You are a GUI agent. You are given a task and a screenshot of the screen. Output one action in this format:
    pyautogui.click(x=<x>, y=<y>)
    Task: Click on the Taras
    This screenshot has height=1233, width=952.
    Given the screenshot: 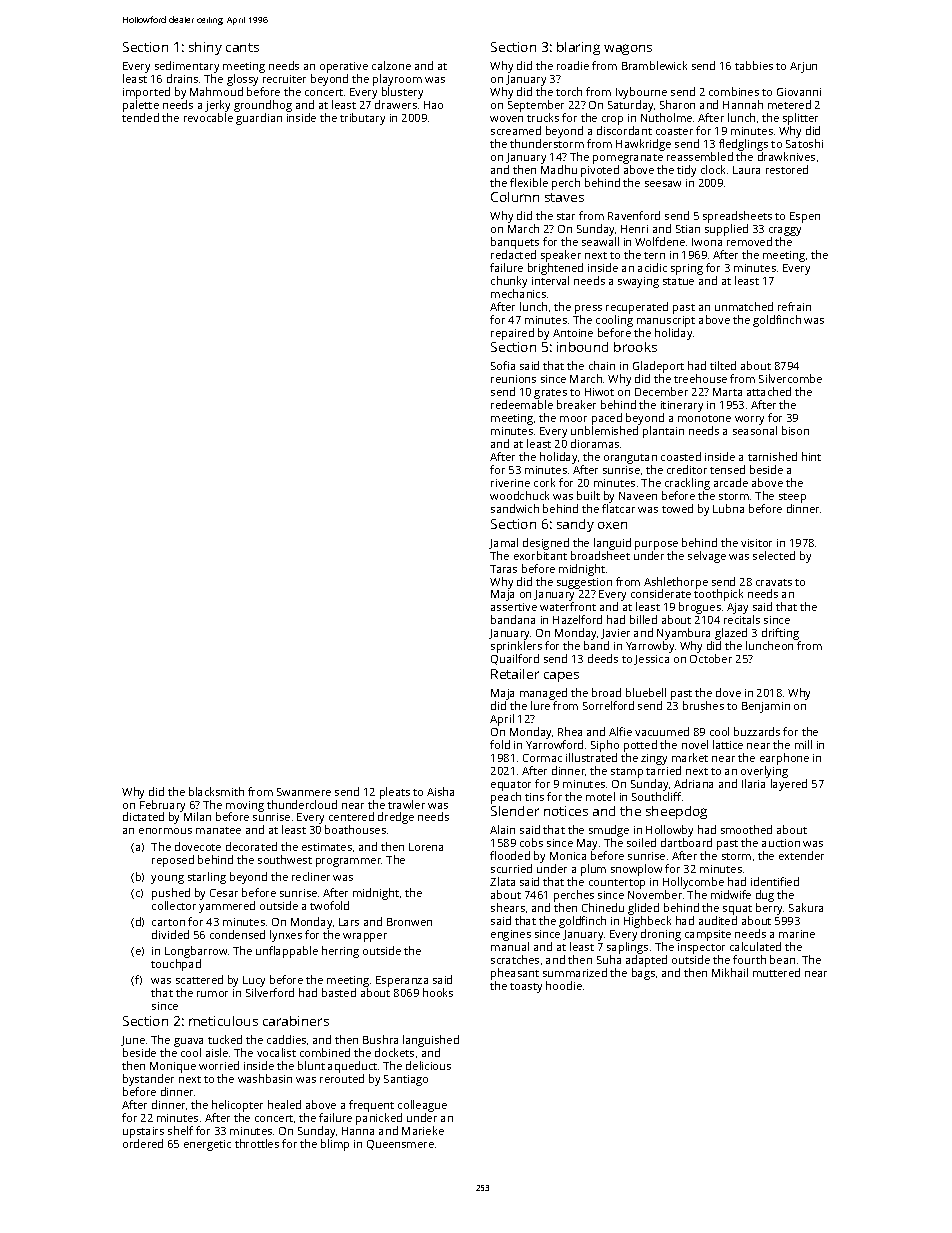 What is the action you would take?
    pyautogui.click(x=503, y=569)
